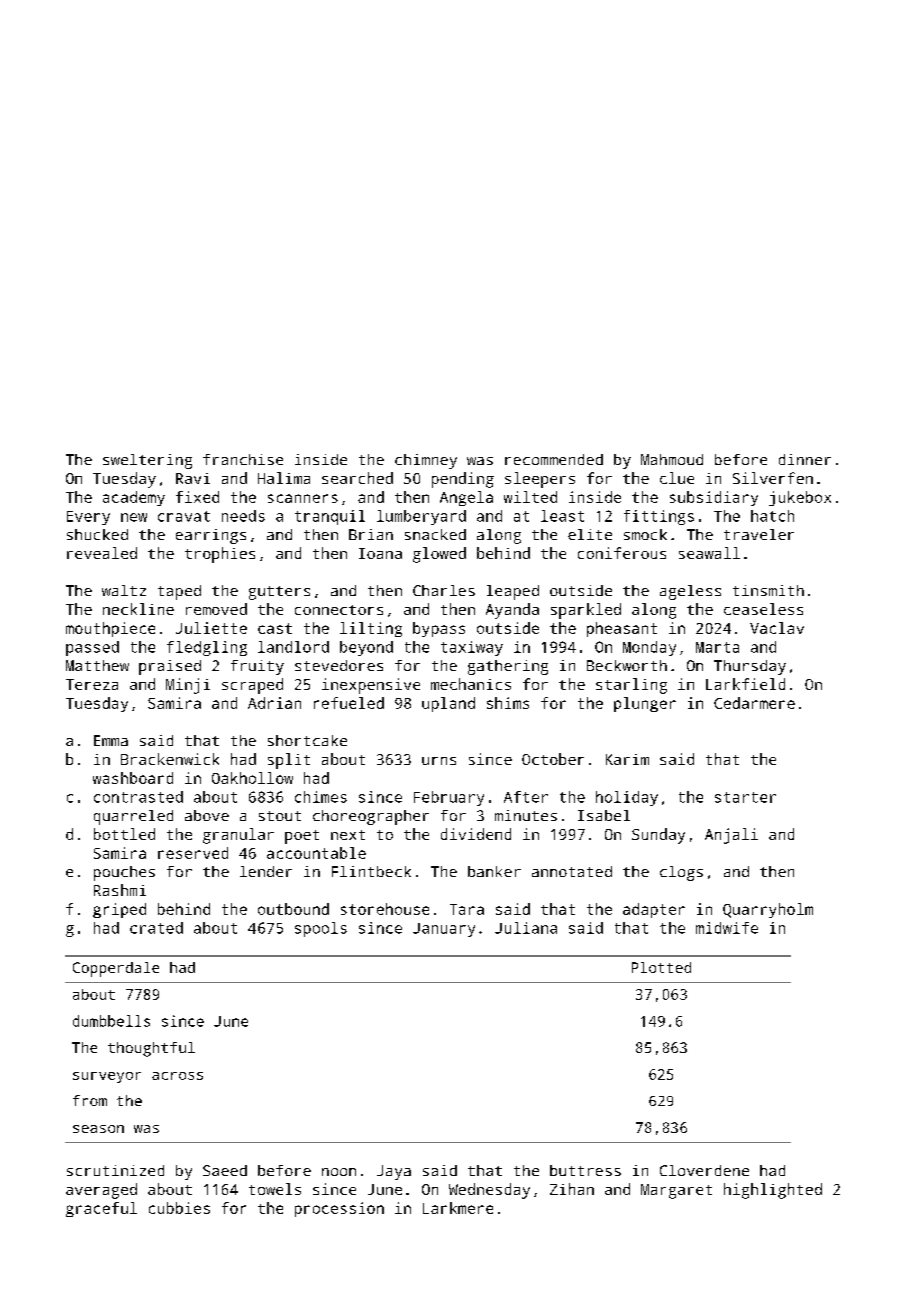  Describe the element at coordinates (745, 797) in the image. I see `starter` at that location.
